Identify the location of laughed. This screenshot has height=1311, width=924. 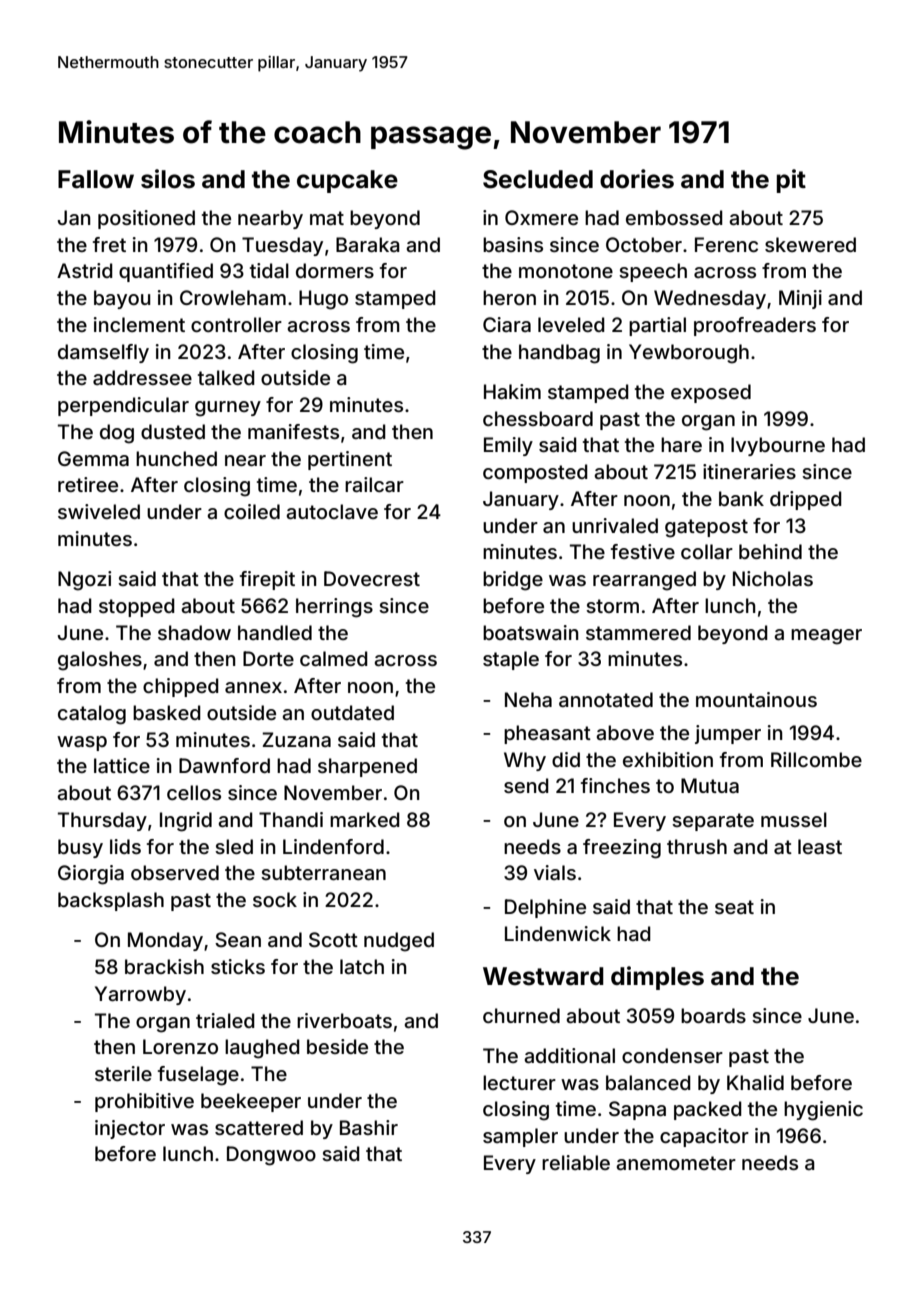
(262, 1049).
